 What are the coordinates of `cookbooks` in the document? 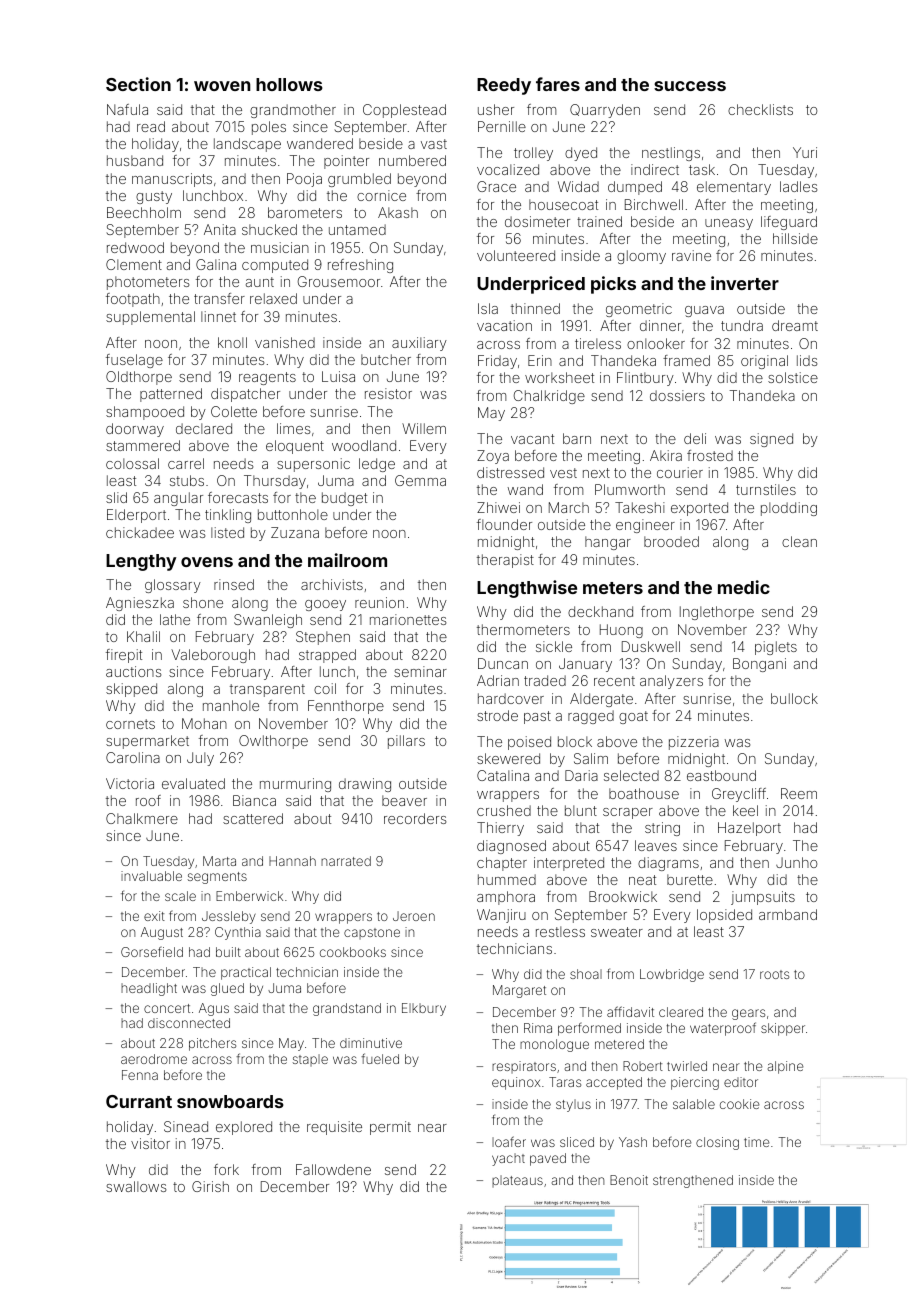 It's located at (353, 952).
